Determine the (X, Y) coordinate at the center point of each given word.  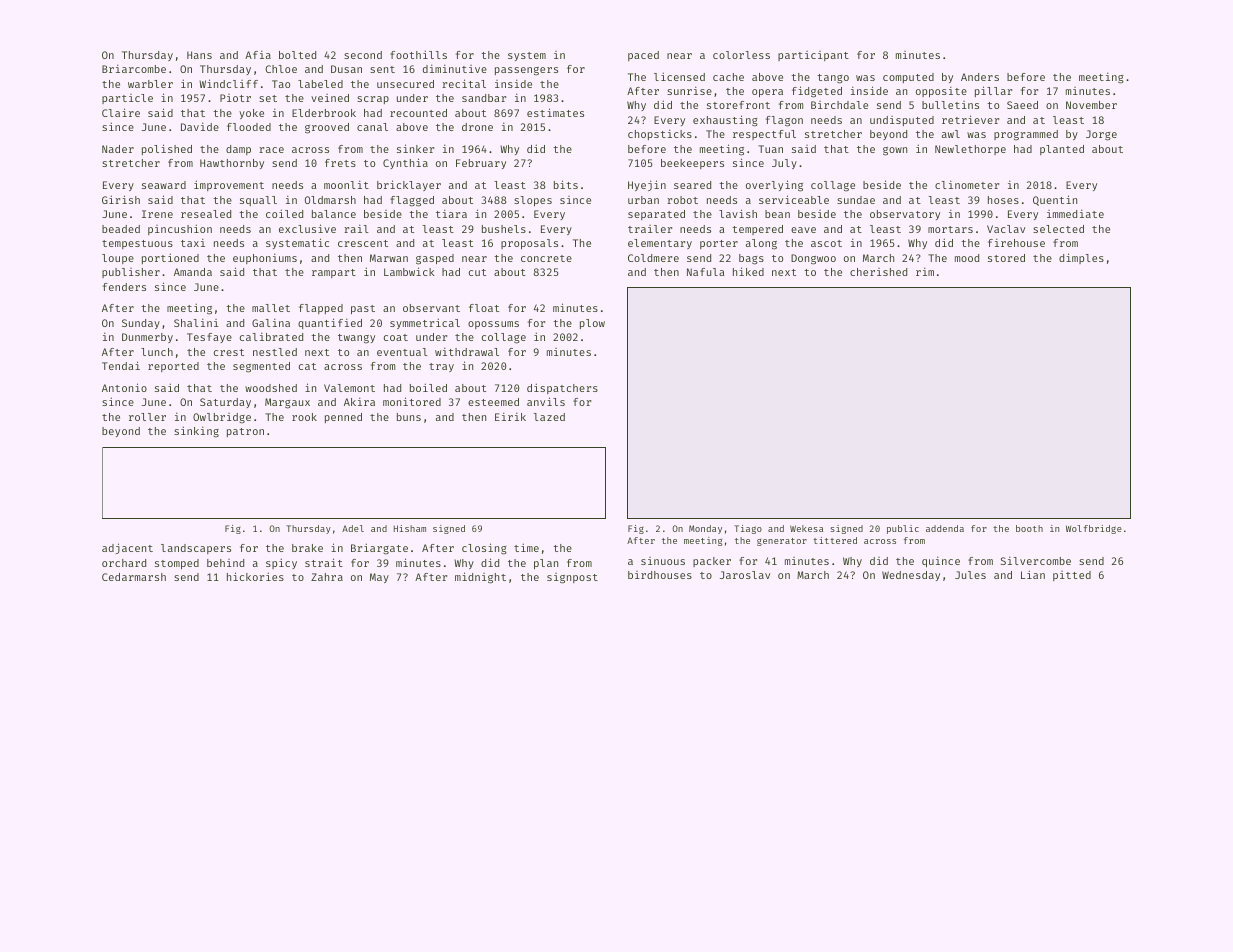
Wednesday (911, 576)
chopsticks (660, 134)
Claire (121, 112)
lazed (549, 417)
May (379, 578)
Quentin (1055, 200)
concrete (546, 258)
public (903, 529)
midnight (480, 578)
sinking (196, 432)
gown (895, 151)
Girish (121, 199)
